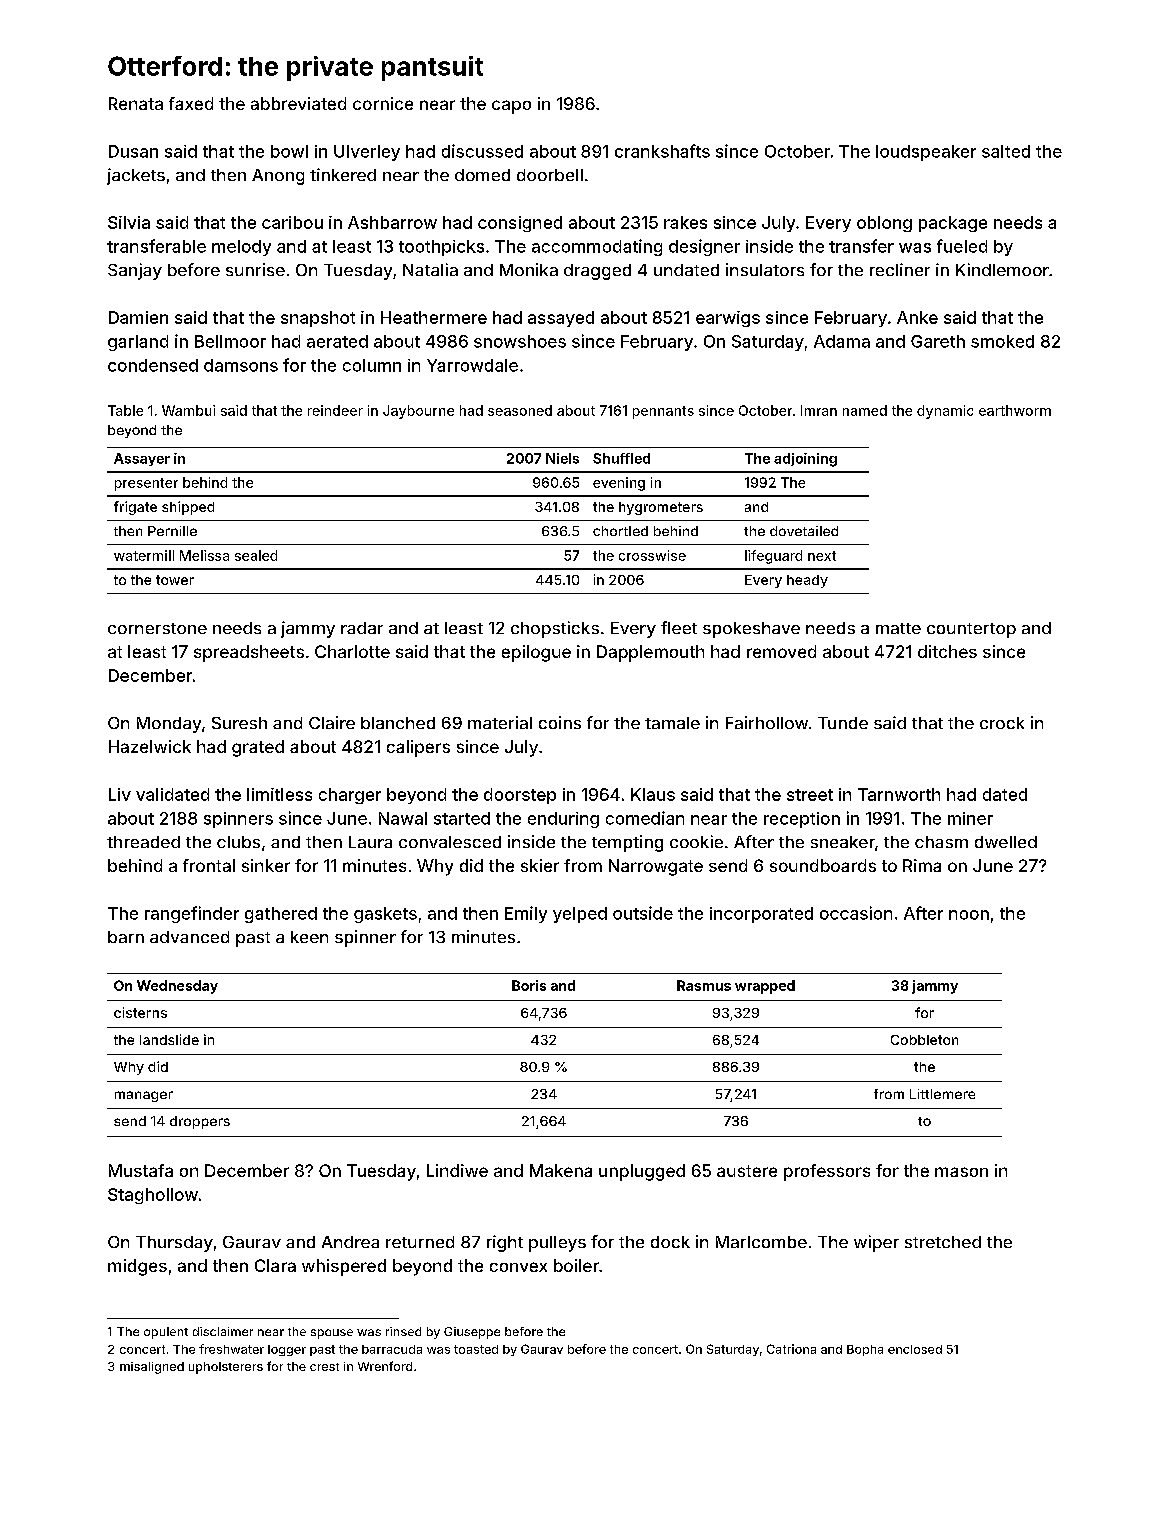  Describe the element at coordinates (191, 103) in the screenshot. I see `faxed` at that location.
